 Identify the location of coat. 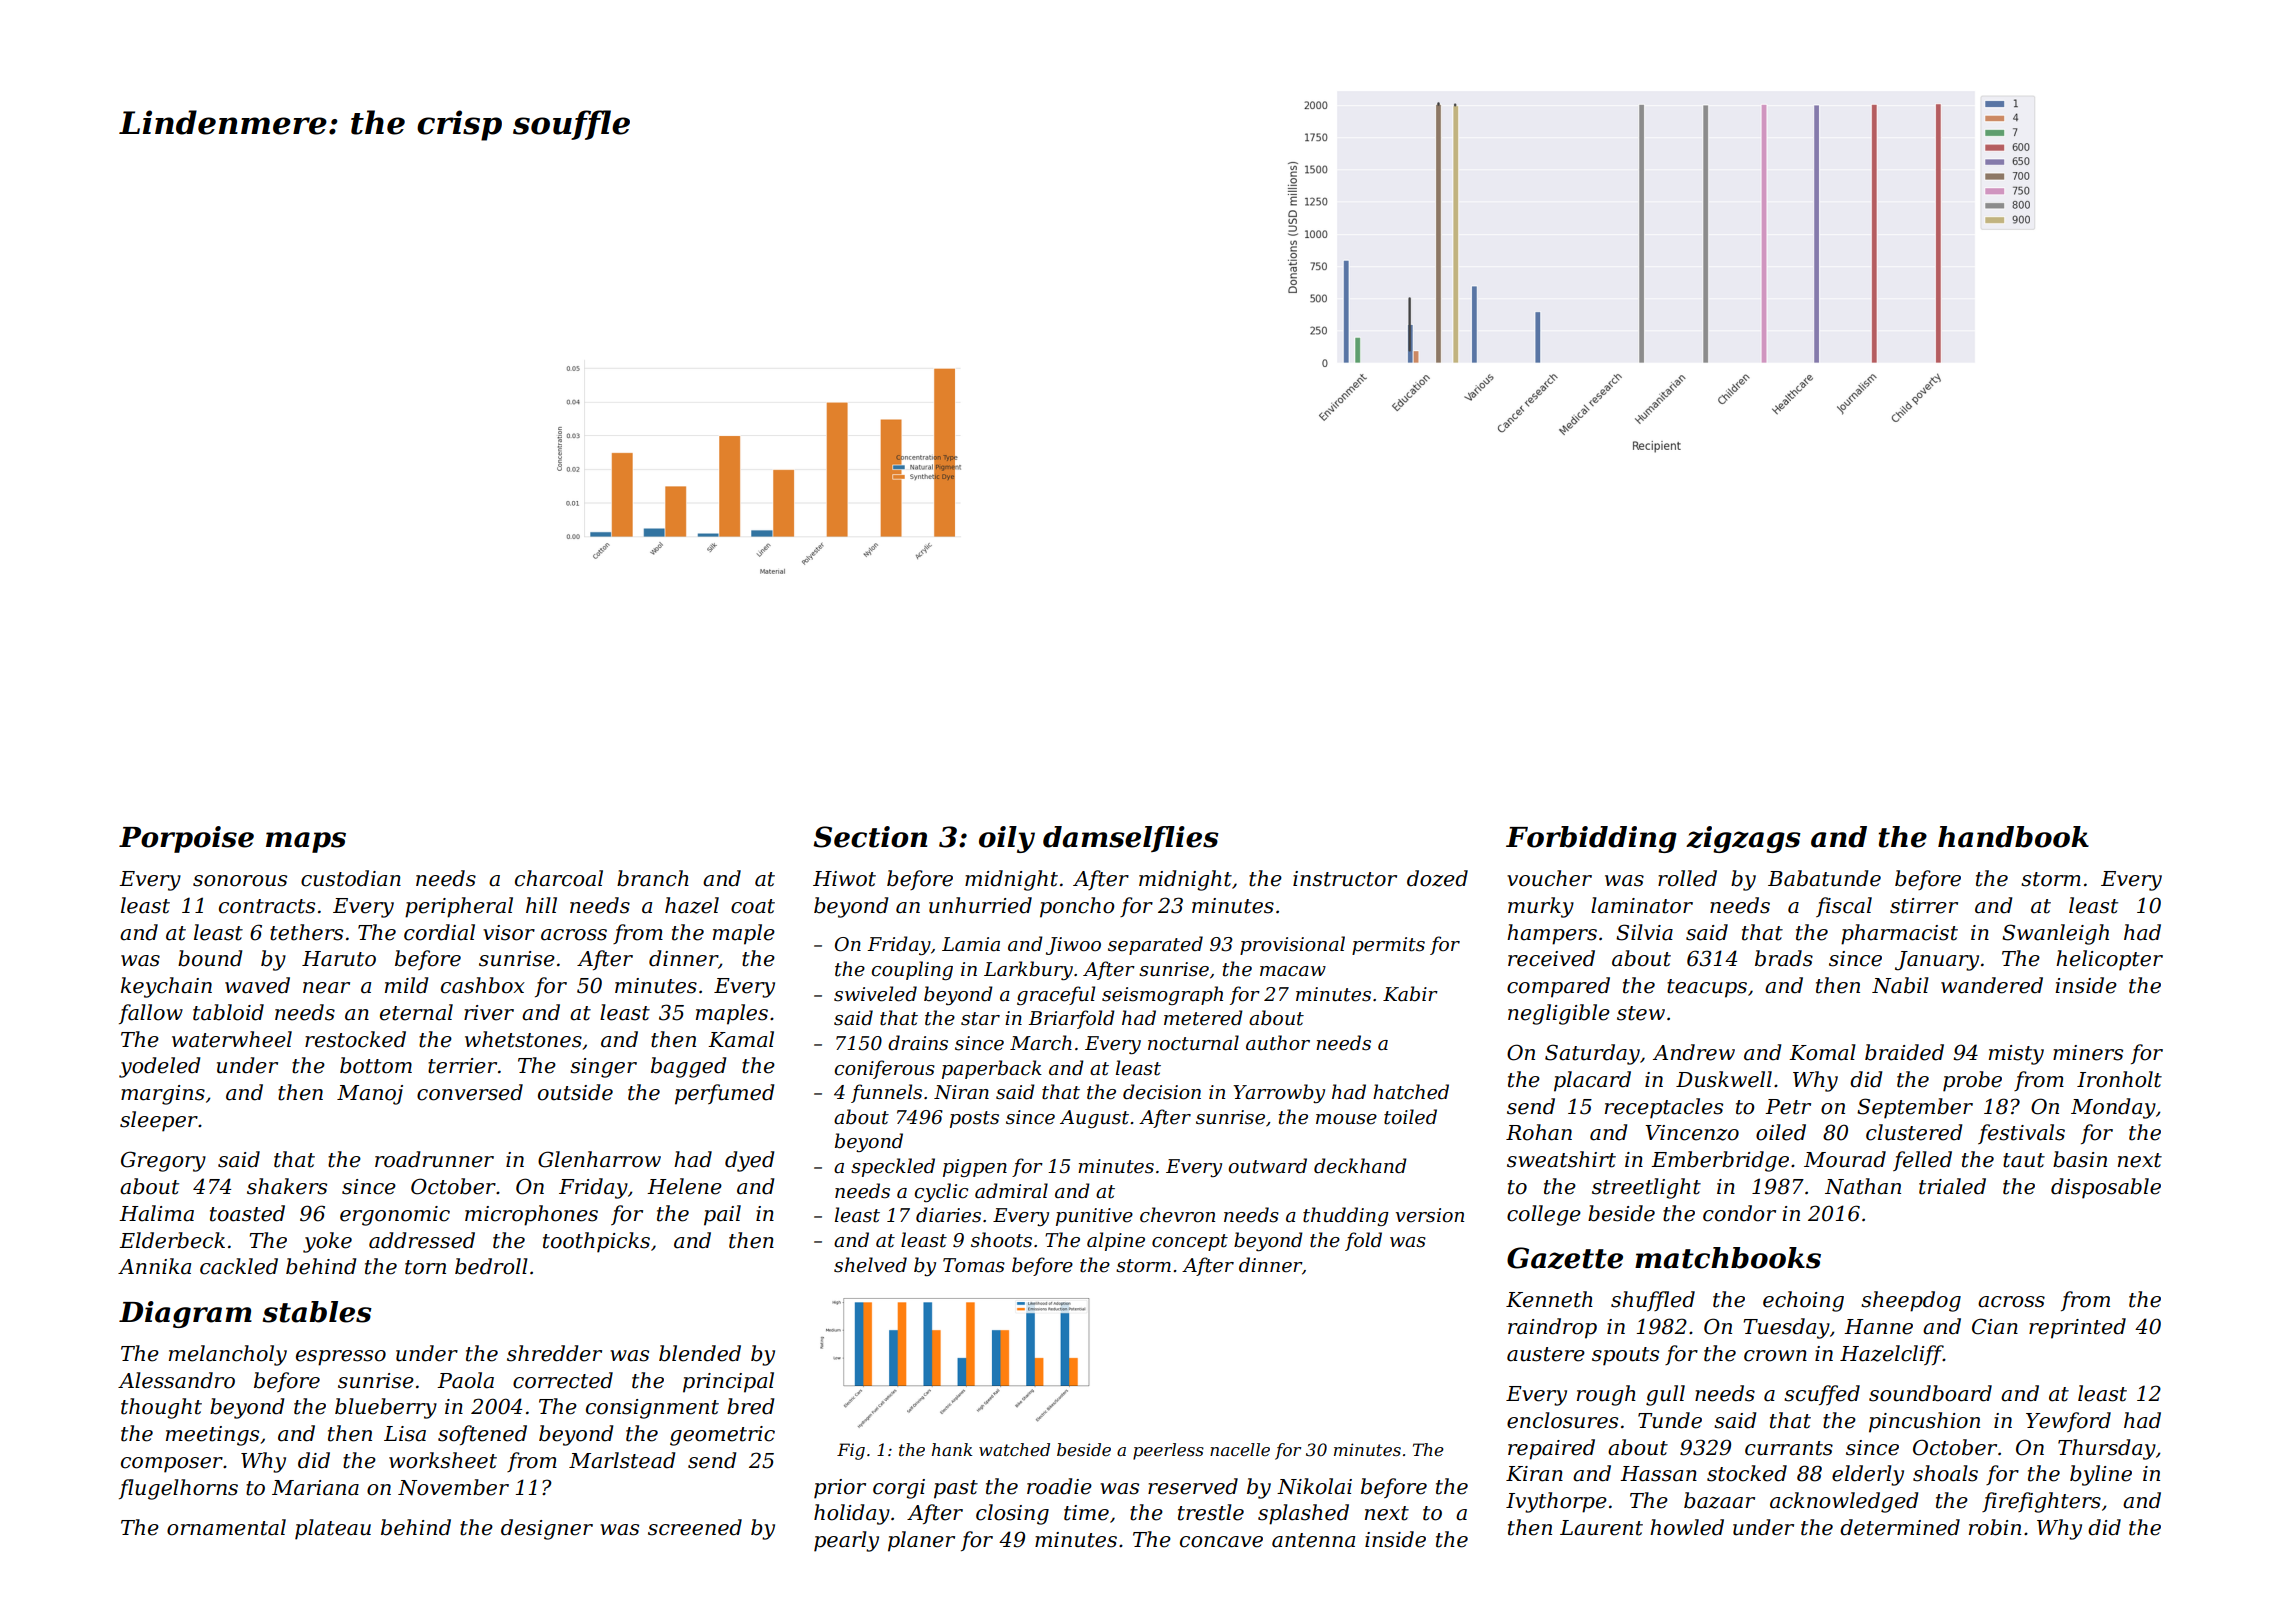
(753, 906).
